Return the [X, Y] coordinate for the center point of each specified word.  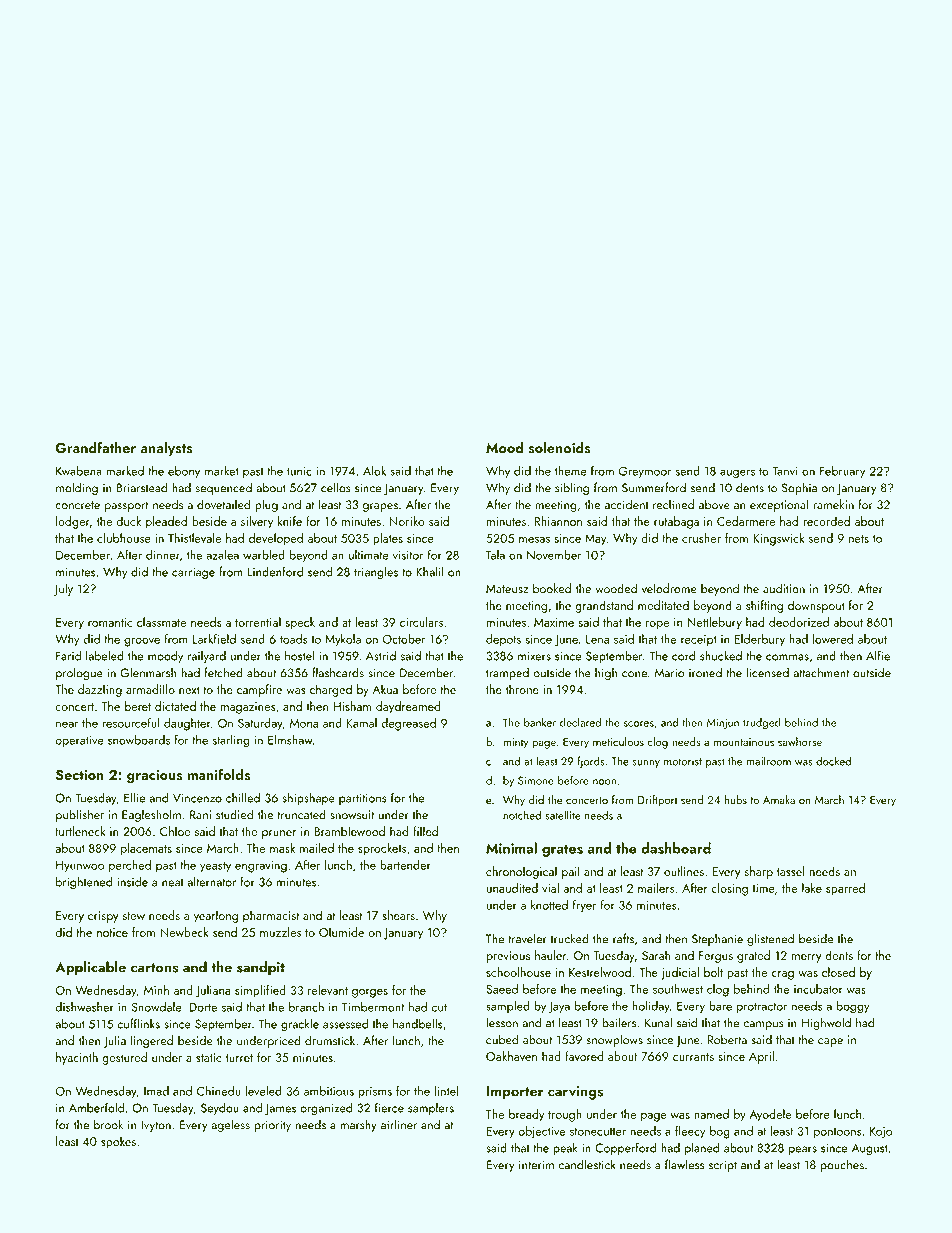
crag [782, 975]
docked [833, 761]
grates [562, 850]
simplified [260, 991]
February [842, 472]
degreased [408, 724]
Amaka [779, 799]
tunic [299, 471]
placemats [146, 849]
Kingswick [778, 539]
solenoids [560, 448]
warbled [264, 555]
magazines [248, 708]
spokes [118, 1142]
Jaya [559, 1007]
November [554, 555]
